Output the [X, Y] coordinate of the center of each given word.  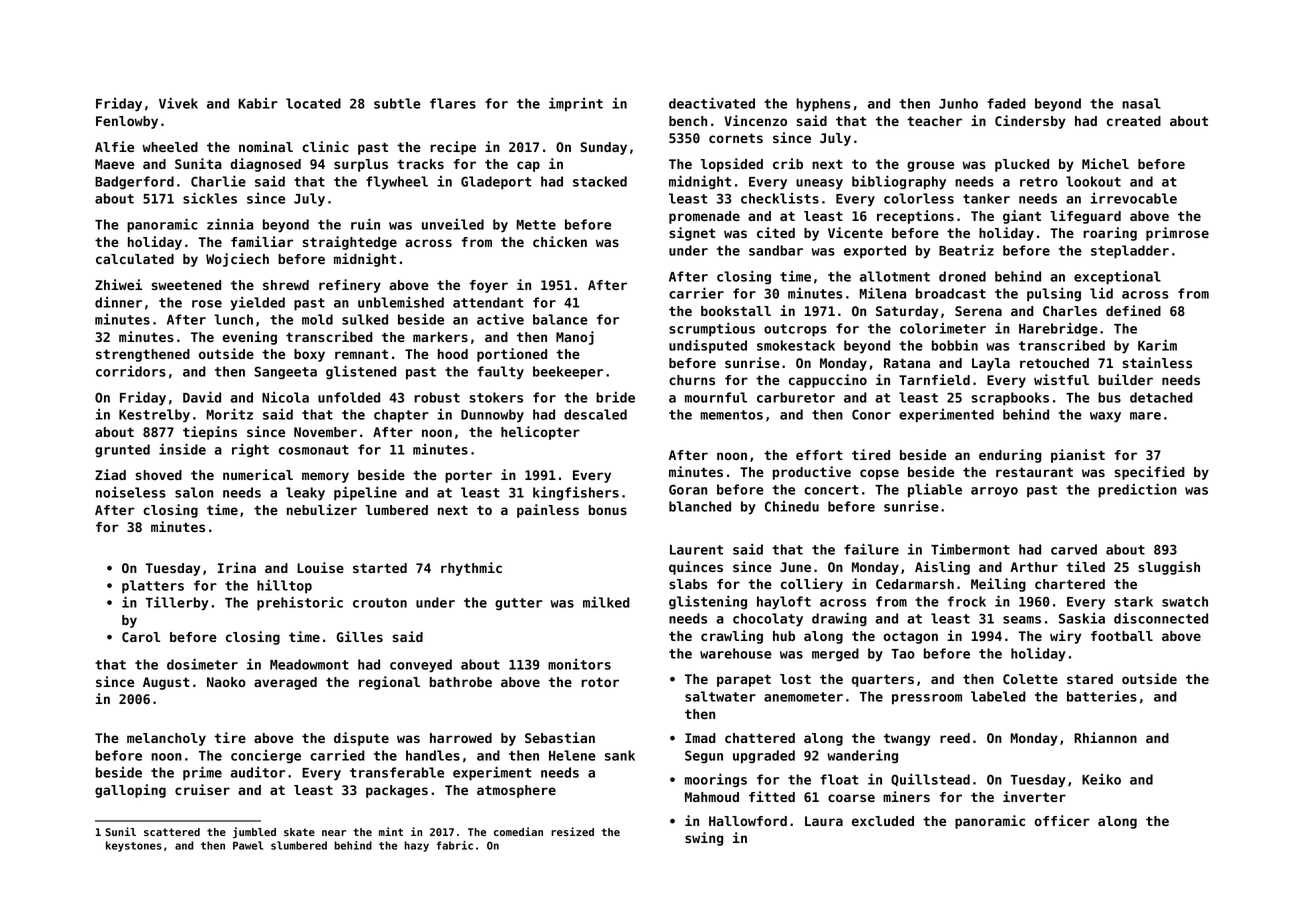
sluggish [1169, 568]
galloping [130, 791]
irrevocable [1134, 198]
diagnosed [265, 165]
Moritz [230, 414]
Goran [688, 489]
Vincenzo [755, 120]
